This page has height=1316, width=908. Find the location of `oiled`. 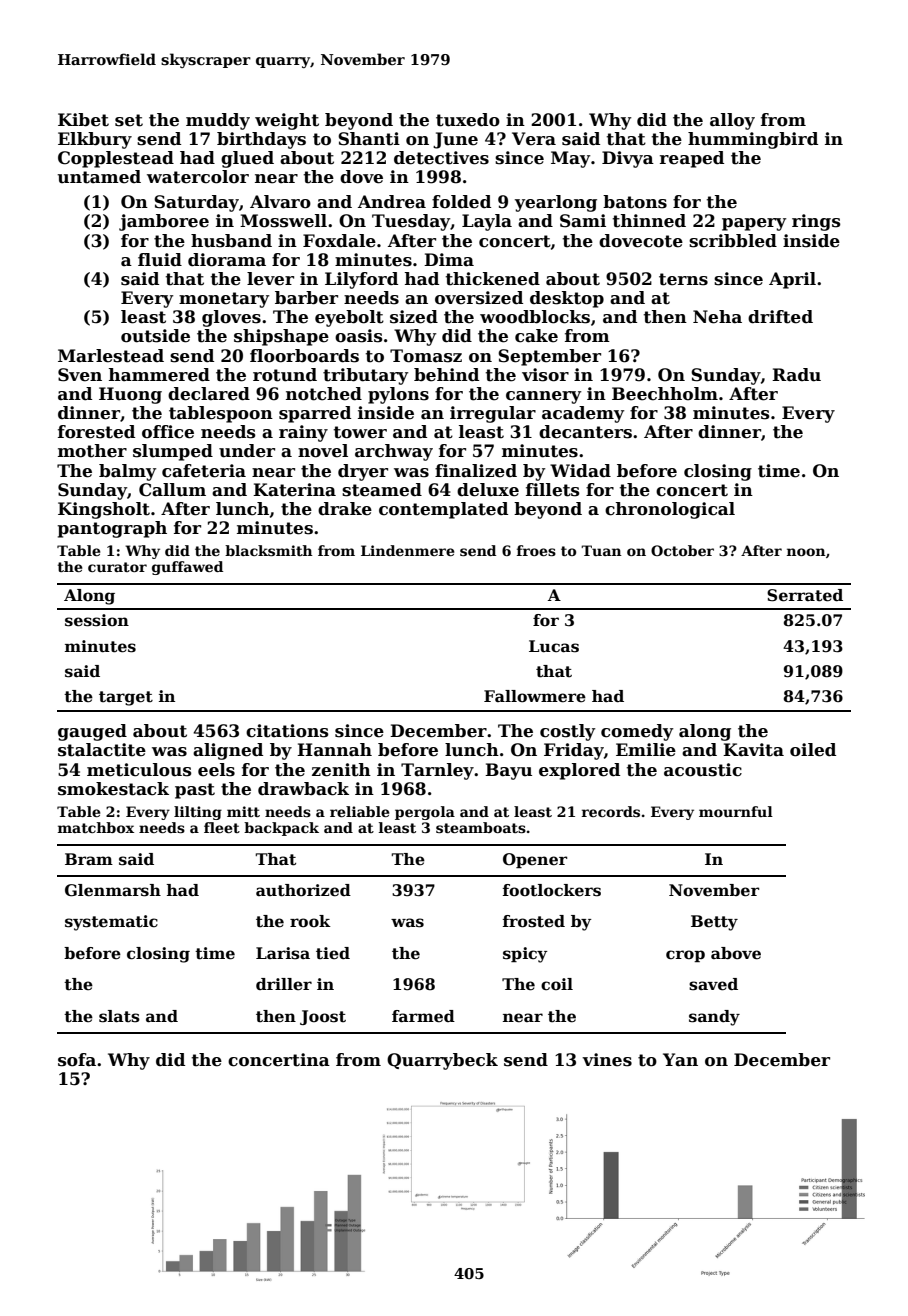

oiled is located at coordinates (813, 750).
